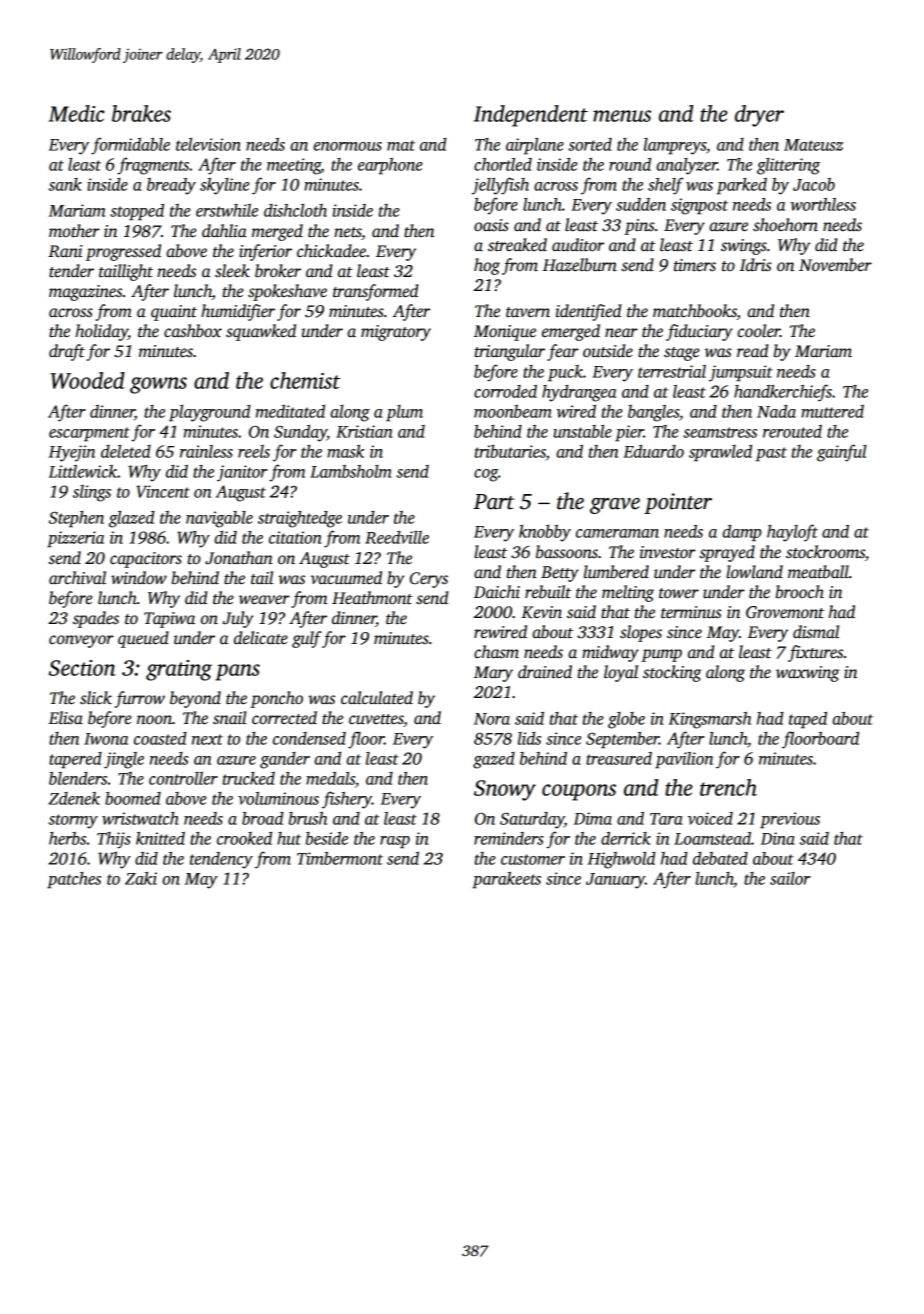  Describe the element at coordinates (347, 146) in the screenshot. I see `enormous` at that location.
